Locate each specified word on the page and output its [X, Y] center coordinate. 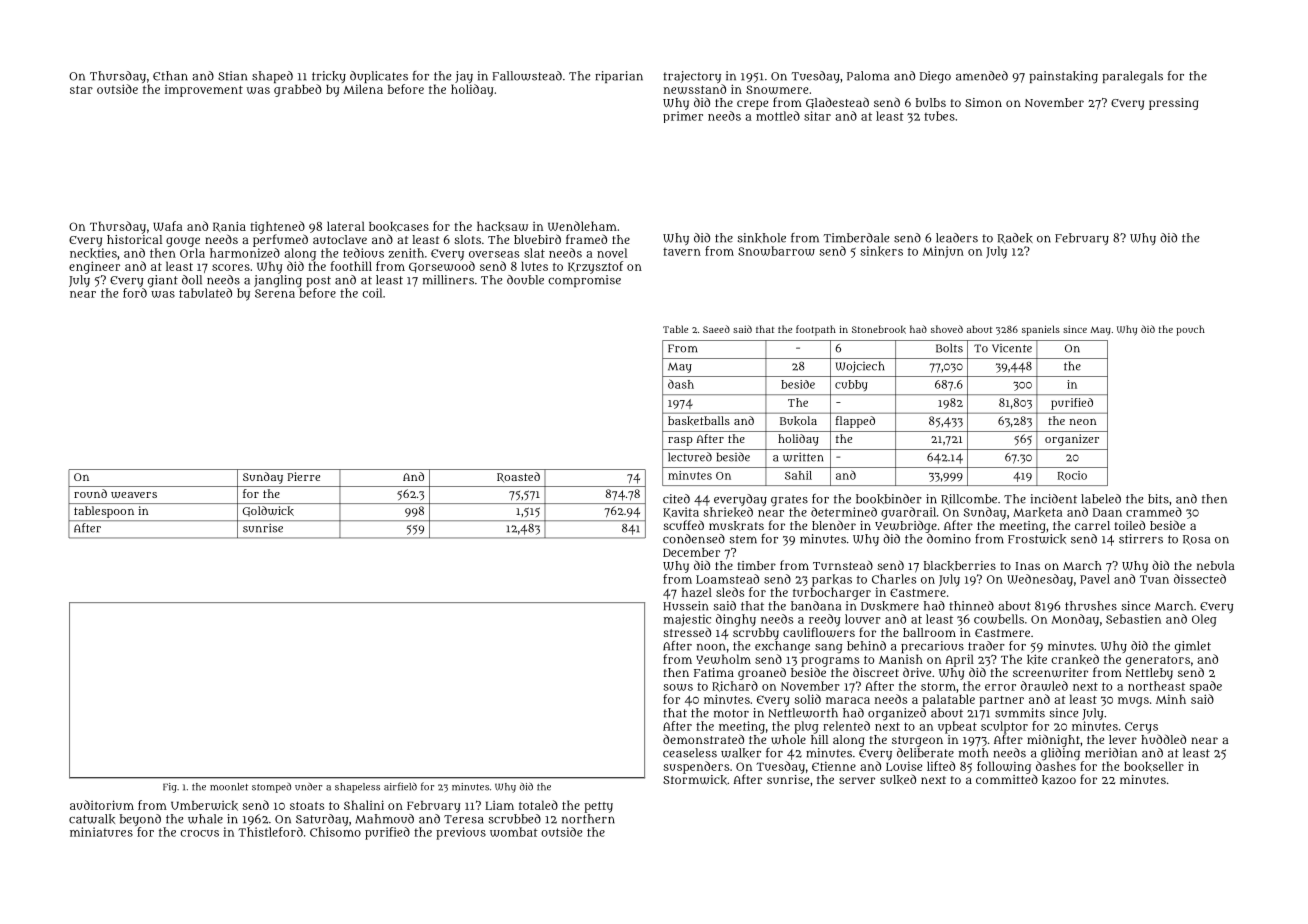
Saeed [716, 329]
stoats [307, 806]
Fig [170, 788]
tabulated [205, 293]
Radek [1015, 238]
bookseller [1154, 766]
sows [678, 687]
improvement [204, 91]
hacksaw [502, 226]
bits [1158, 499]
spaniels [1041, 330]
